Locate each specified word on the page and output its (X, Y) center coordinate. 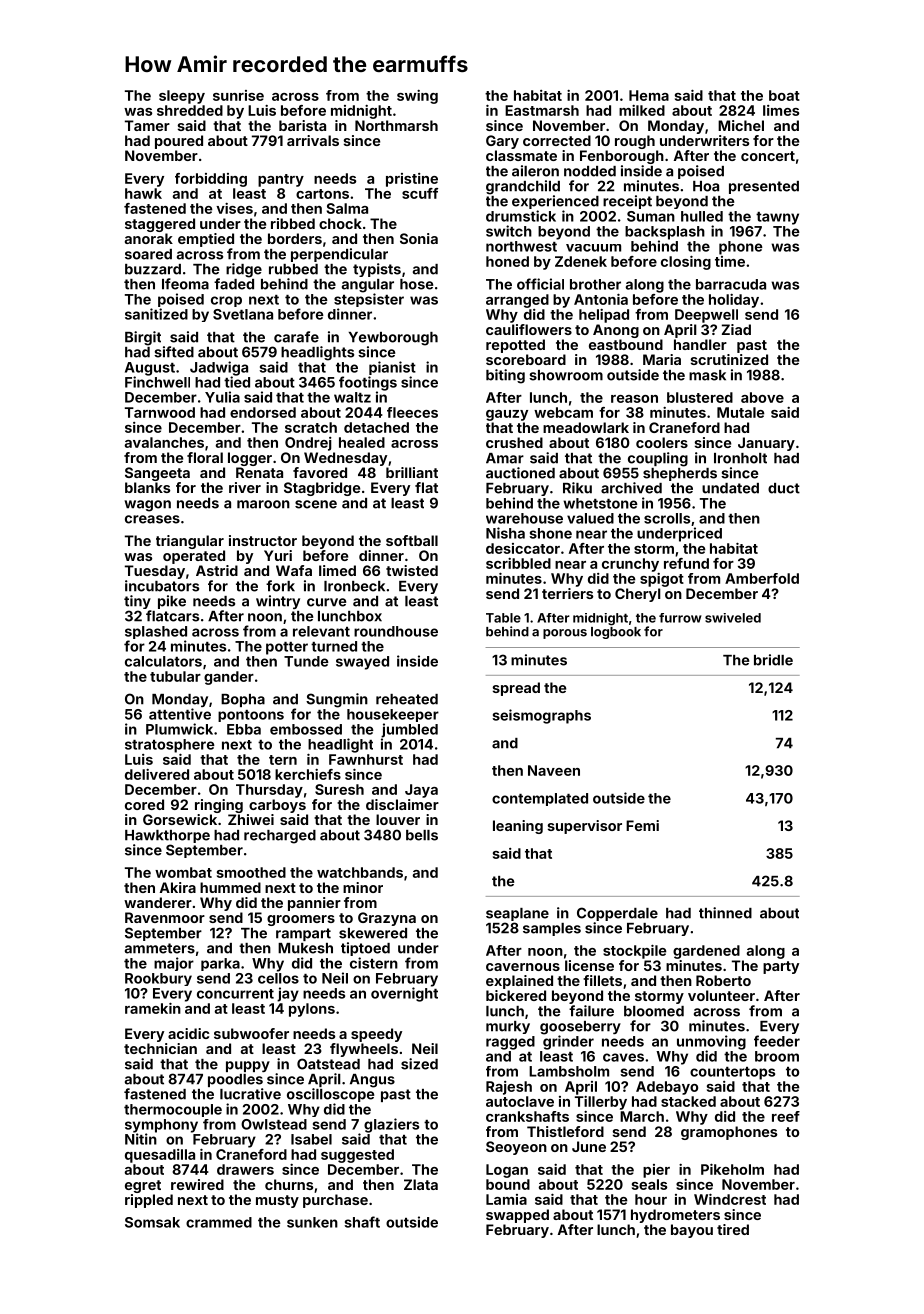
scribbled (518, 563)
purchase (335, 1201)
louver (398, 819)
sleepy (182, 97)
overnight (404, 994)
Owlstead (274, 1124)
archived (631, 488)
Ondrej (308, 444)
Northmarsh (396, 125)
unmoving (711, 1042)
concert (768, 156)
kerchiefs (308, 774)
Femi (642, 825)
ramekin (153, 1008)
